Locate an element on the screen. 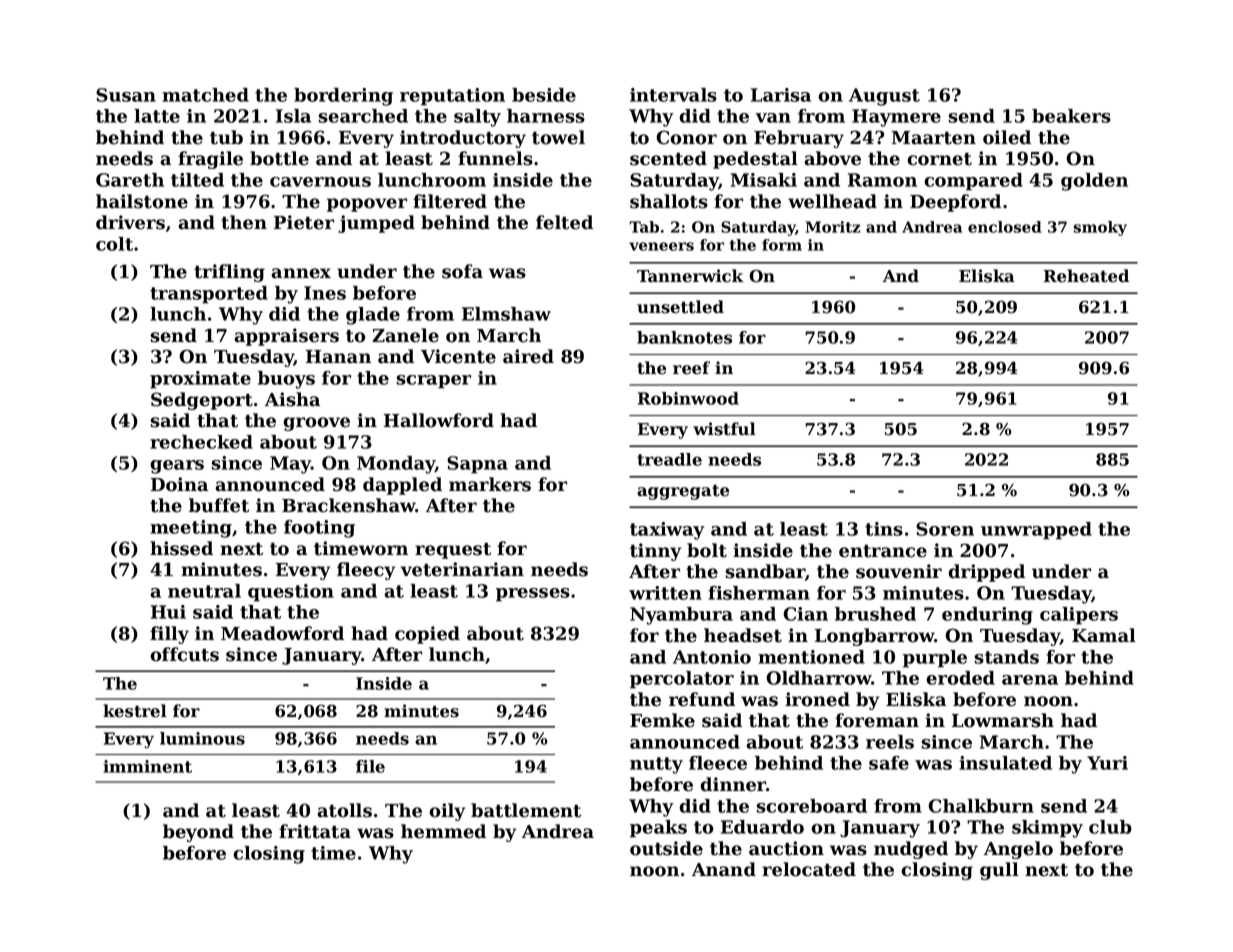 Image resolution: width=1233 pixels, height=952 pixels. groove is located at coordinates (316, 424).
